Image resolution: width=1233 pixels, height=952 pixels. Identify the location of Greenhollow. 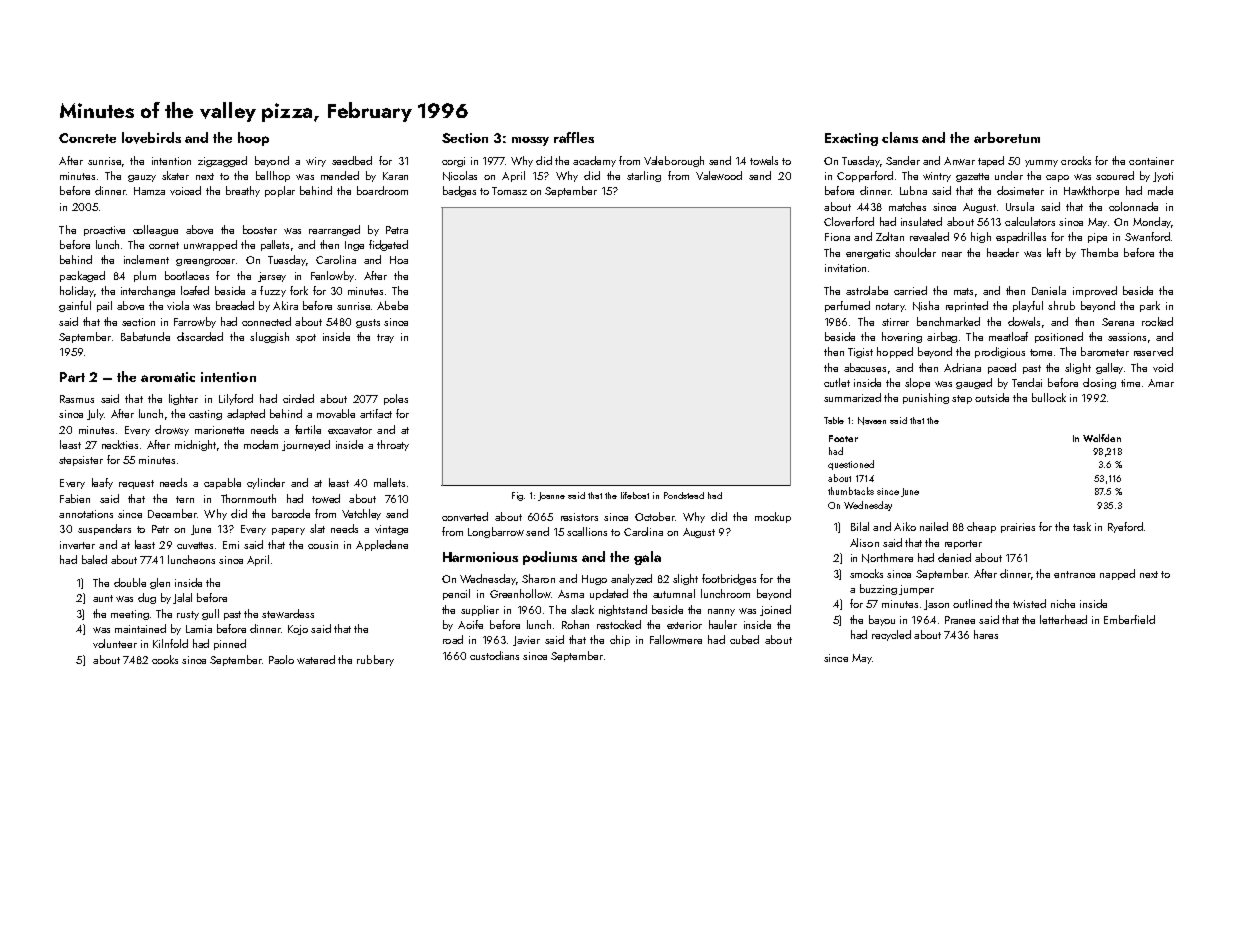
(520, 593).
